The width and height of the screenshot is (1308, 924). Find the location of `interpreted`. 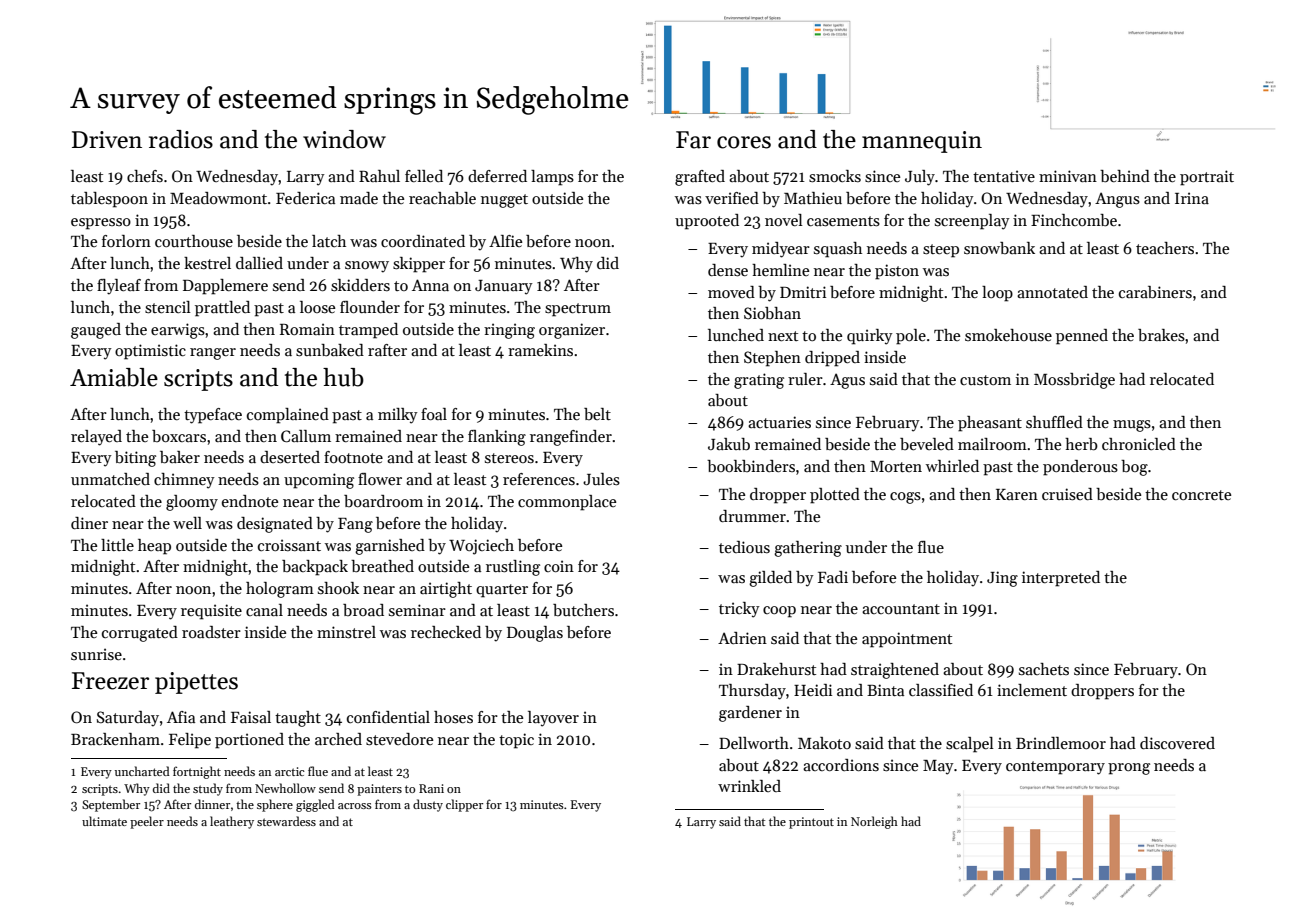

interpreted is located at coordinates (1061, 579).
